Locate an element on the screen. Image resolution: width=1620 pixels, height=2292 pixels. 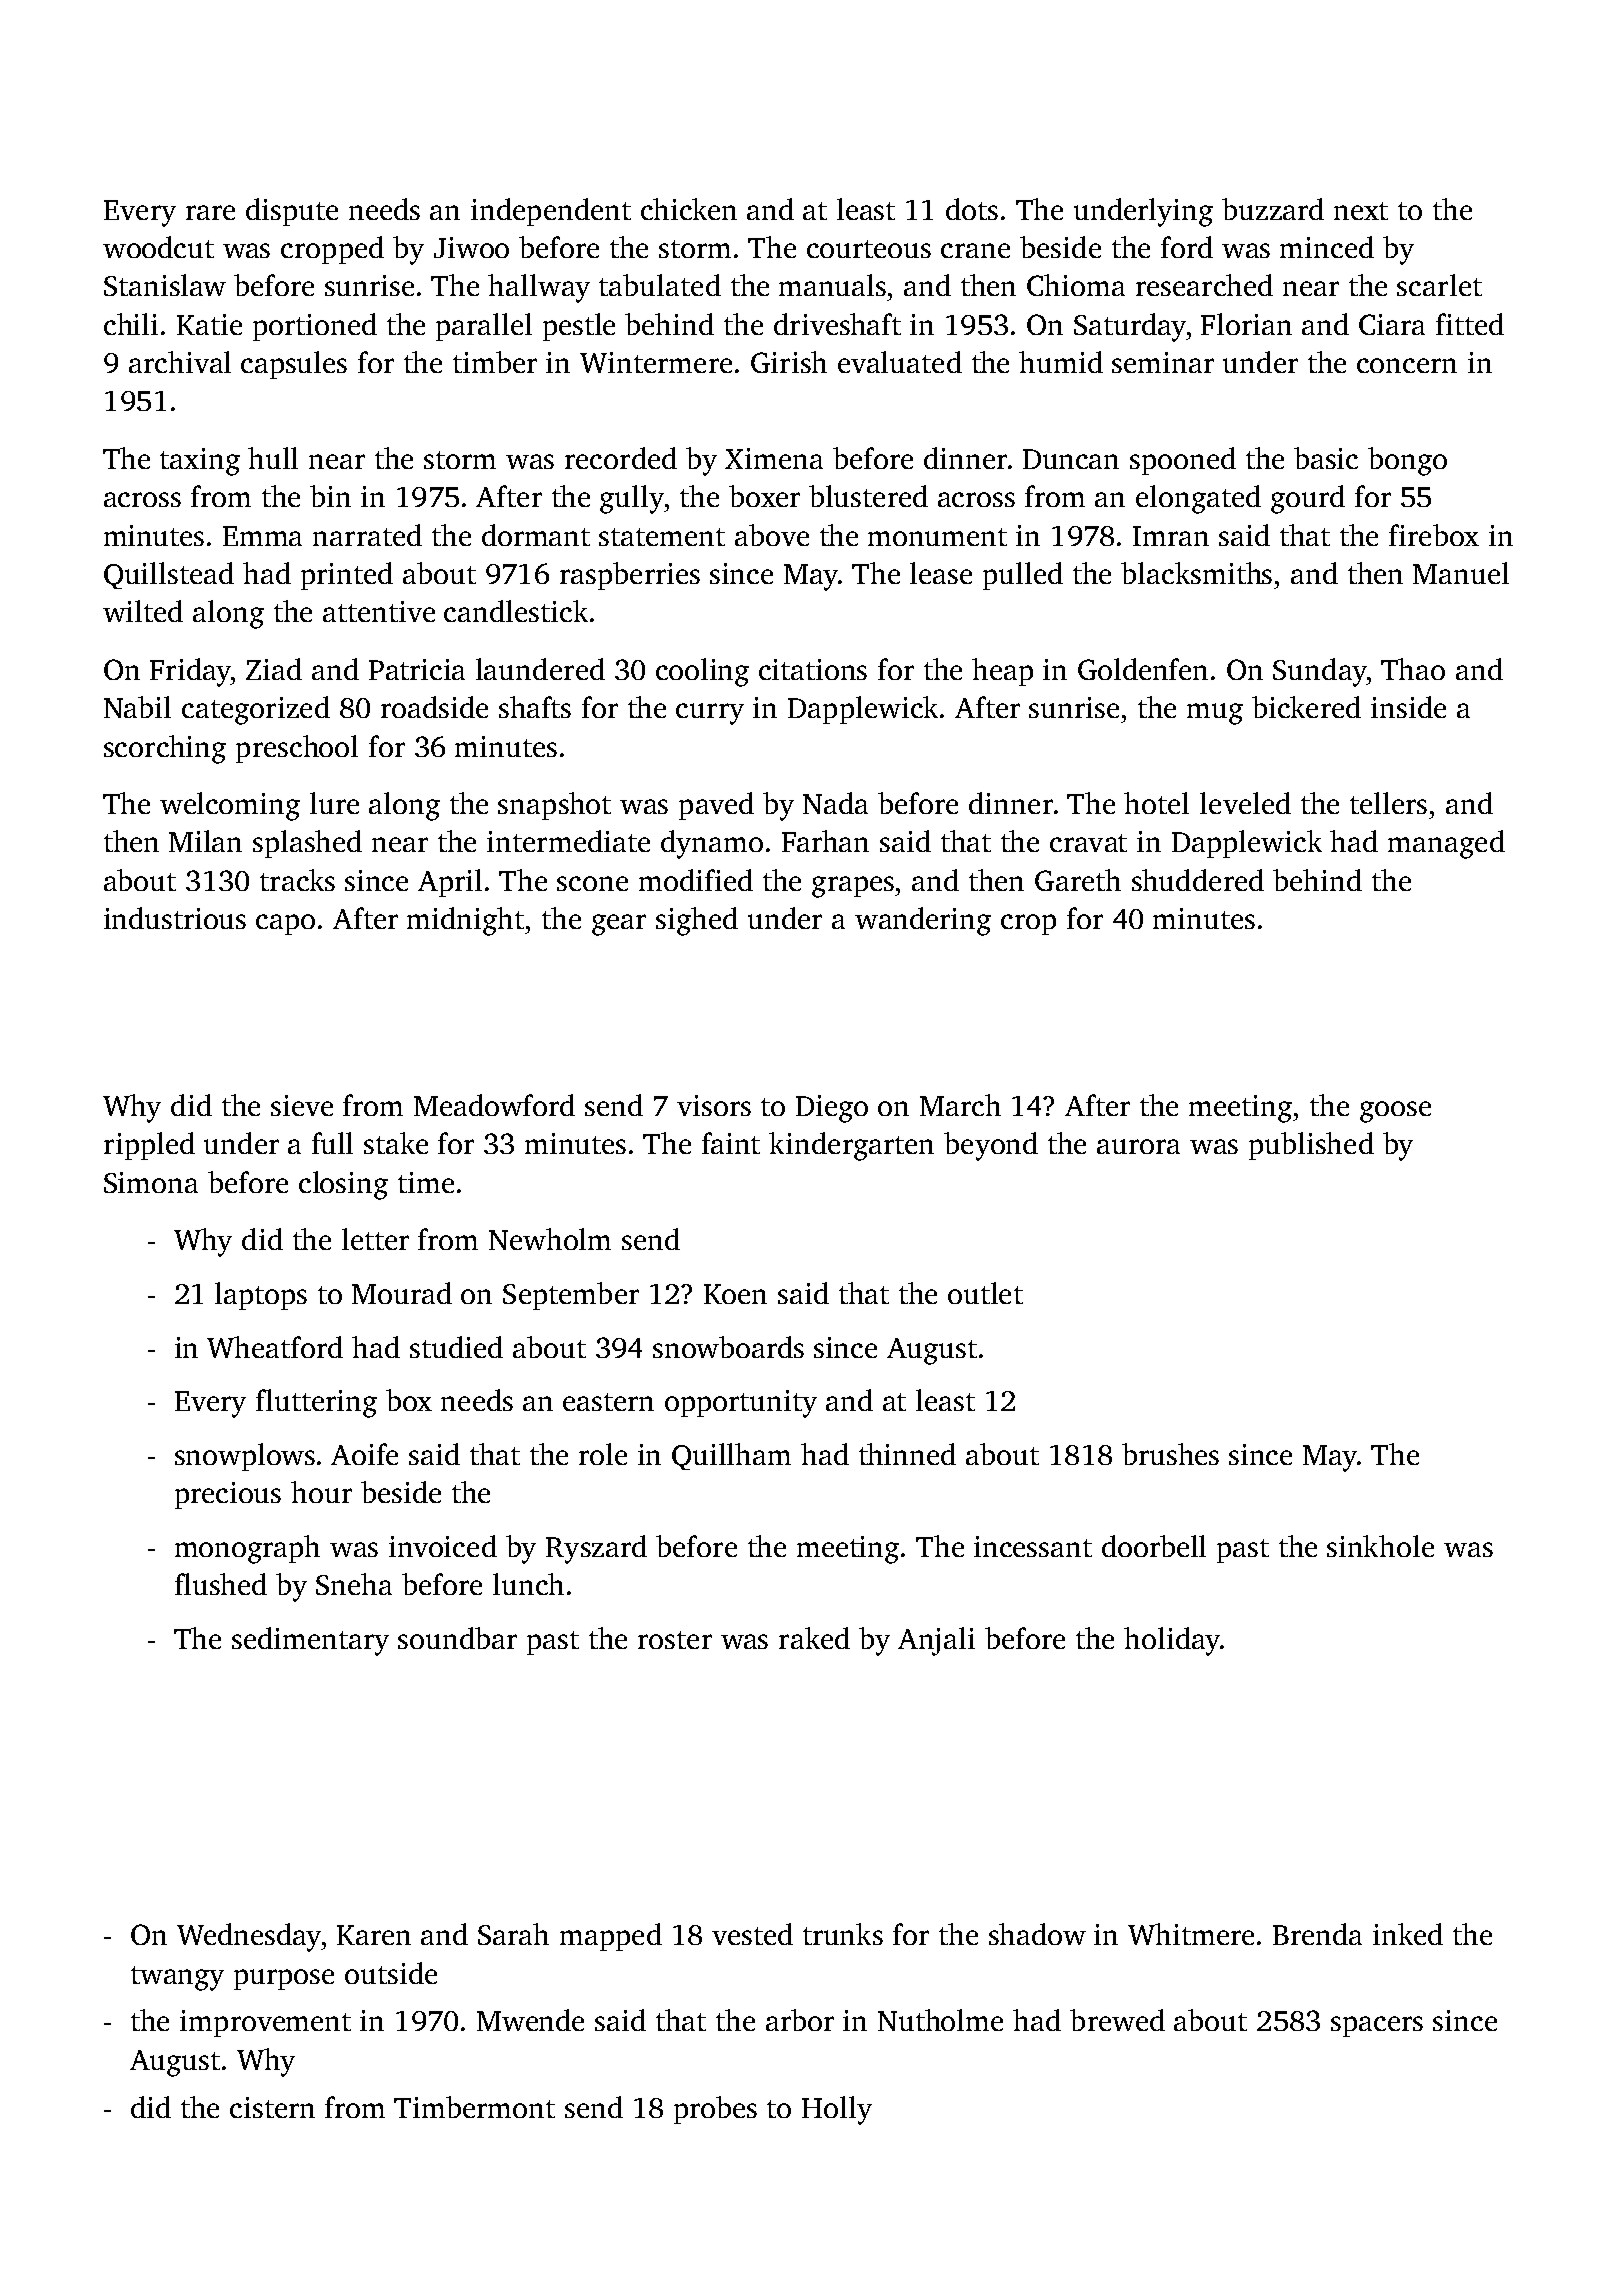
role is located at coordinates (603, 1454).
